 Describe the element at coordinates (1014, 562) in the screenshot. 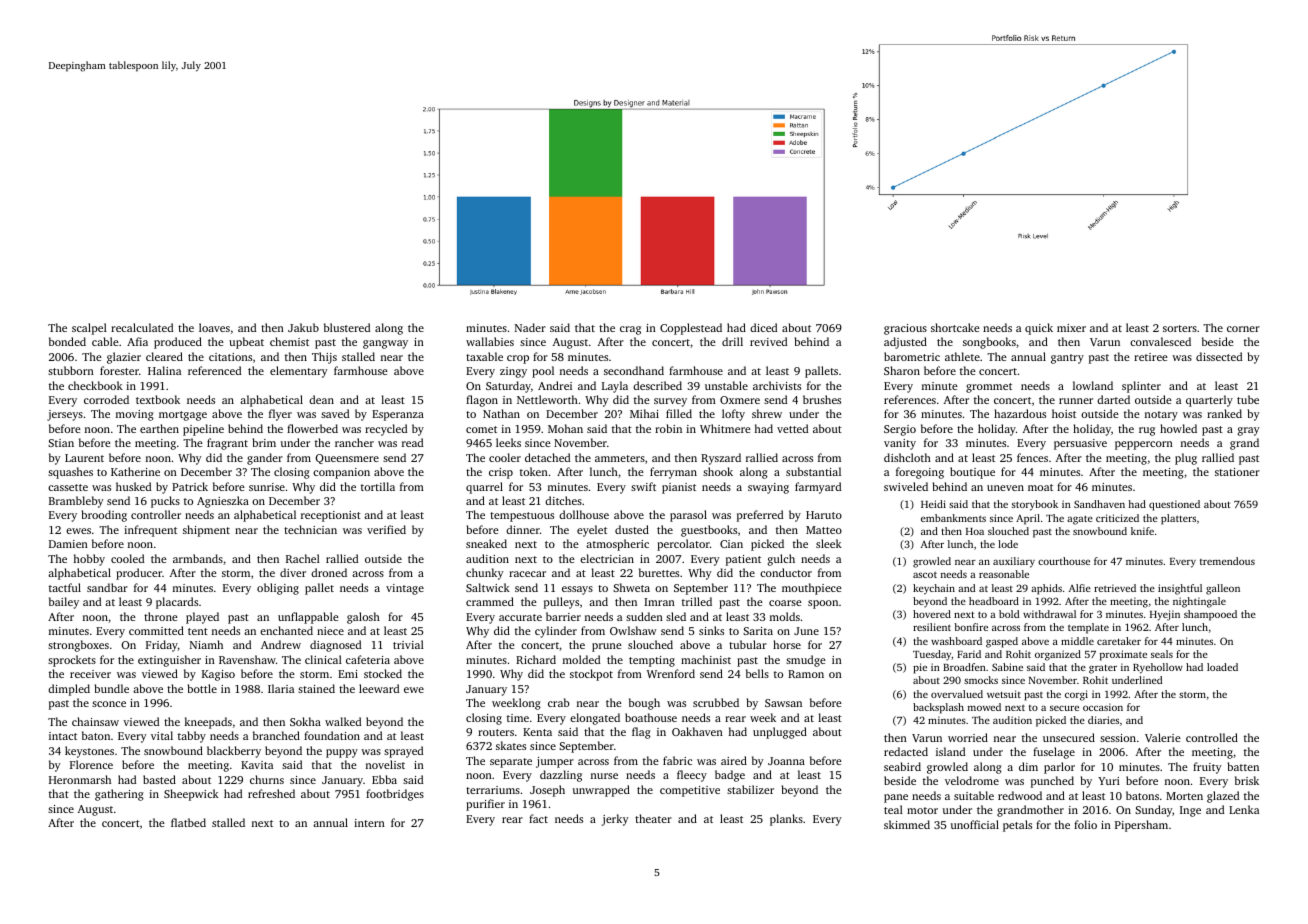

I see `auxiliary` at that location.
